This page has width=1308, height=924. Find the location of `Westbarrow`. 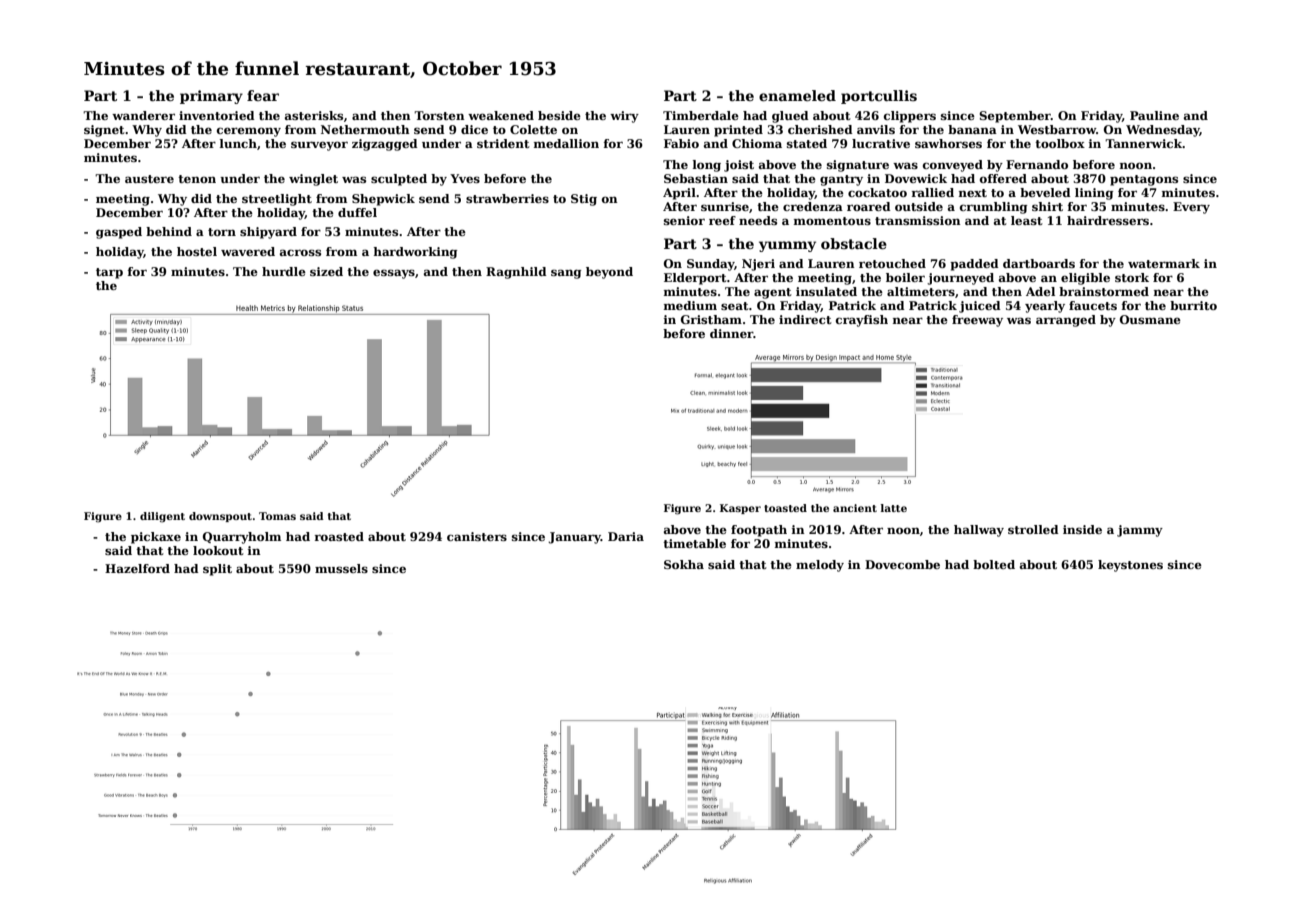

Westbarrow is located at coordinates (1057, 129).
